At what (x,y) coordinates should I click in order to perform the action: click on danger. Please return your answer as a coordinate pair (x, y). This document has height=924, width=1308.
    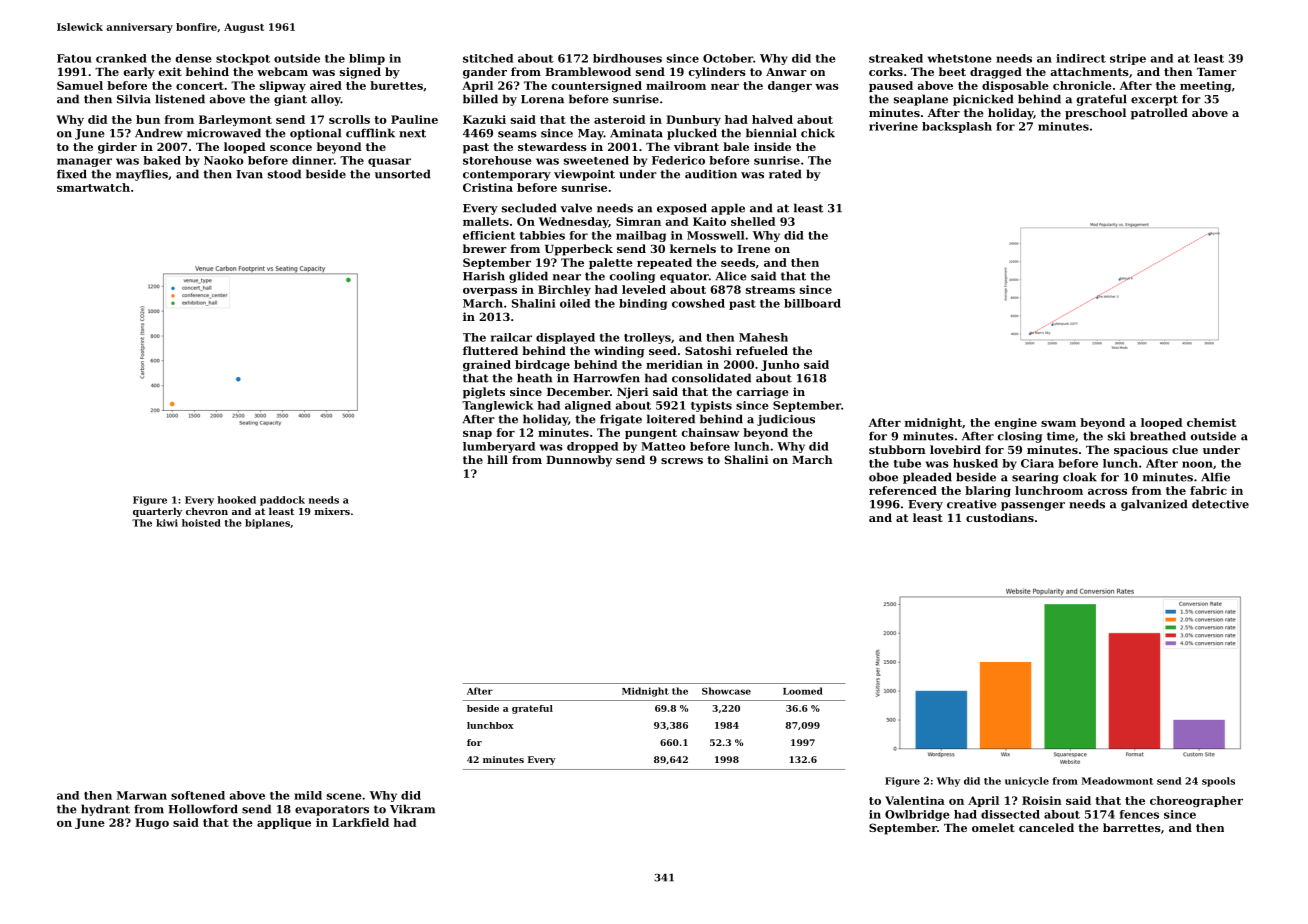
    Looking at the image, I should click on (790, 86).
